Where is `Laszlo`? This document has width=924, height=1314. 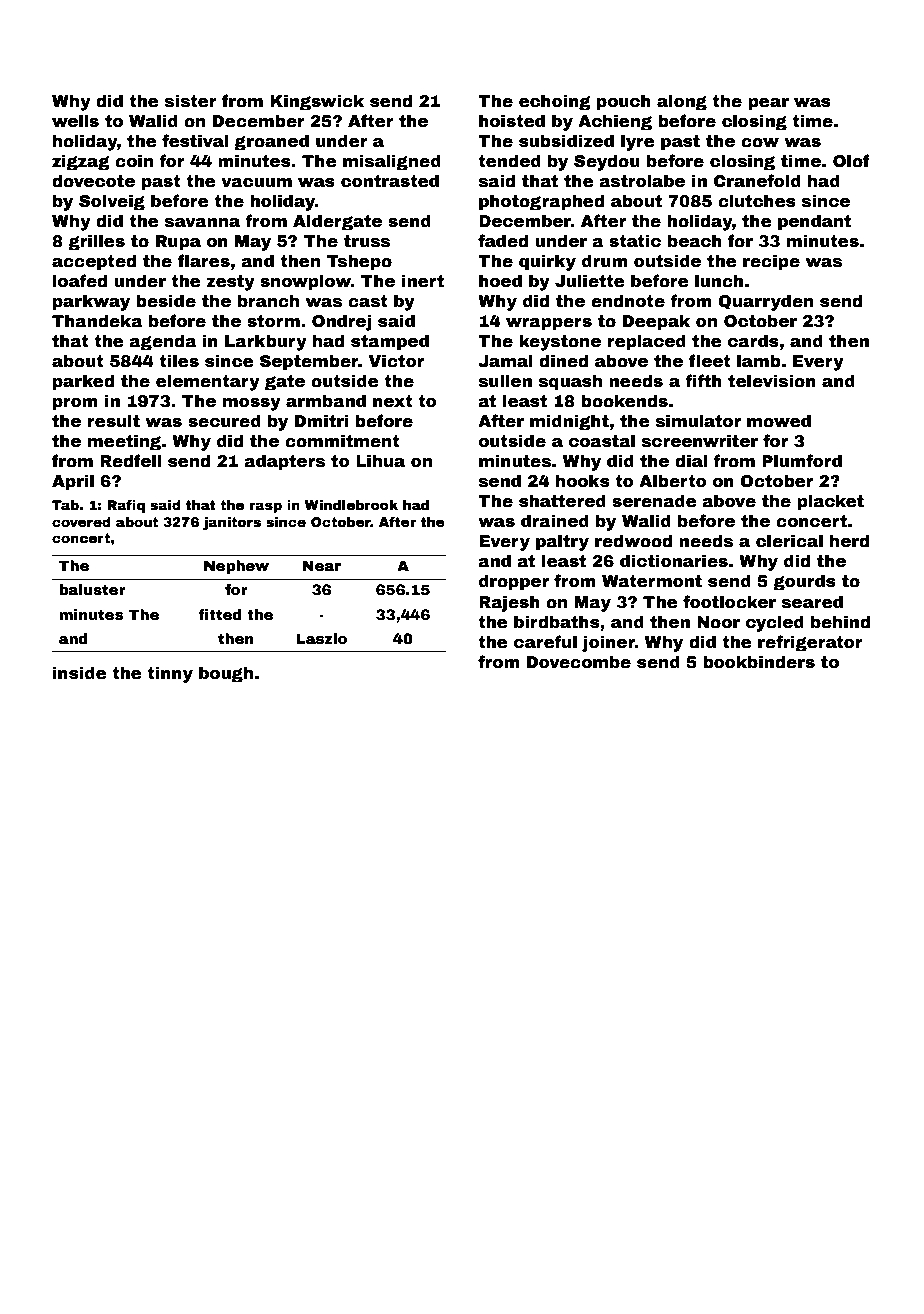
Laszlo is located at coordinates (321, 638).
